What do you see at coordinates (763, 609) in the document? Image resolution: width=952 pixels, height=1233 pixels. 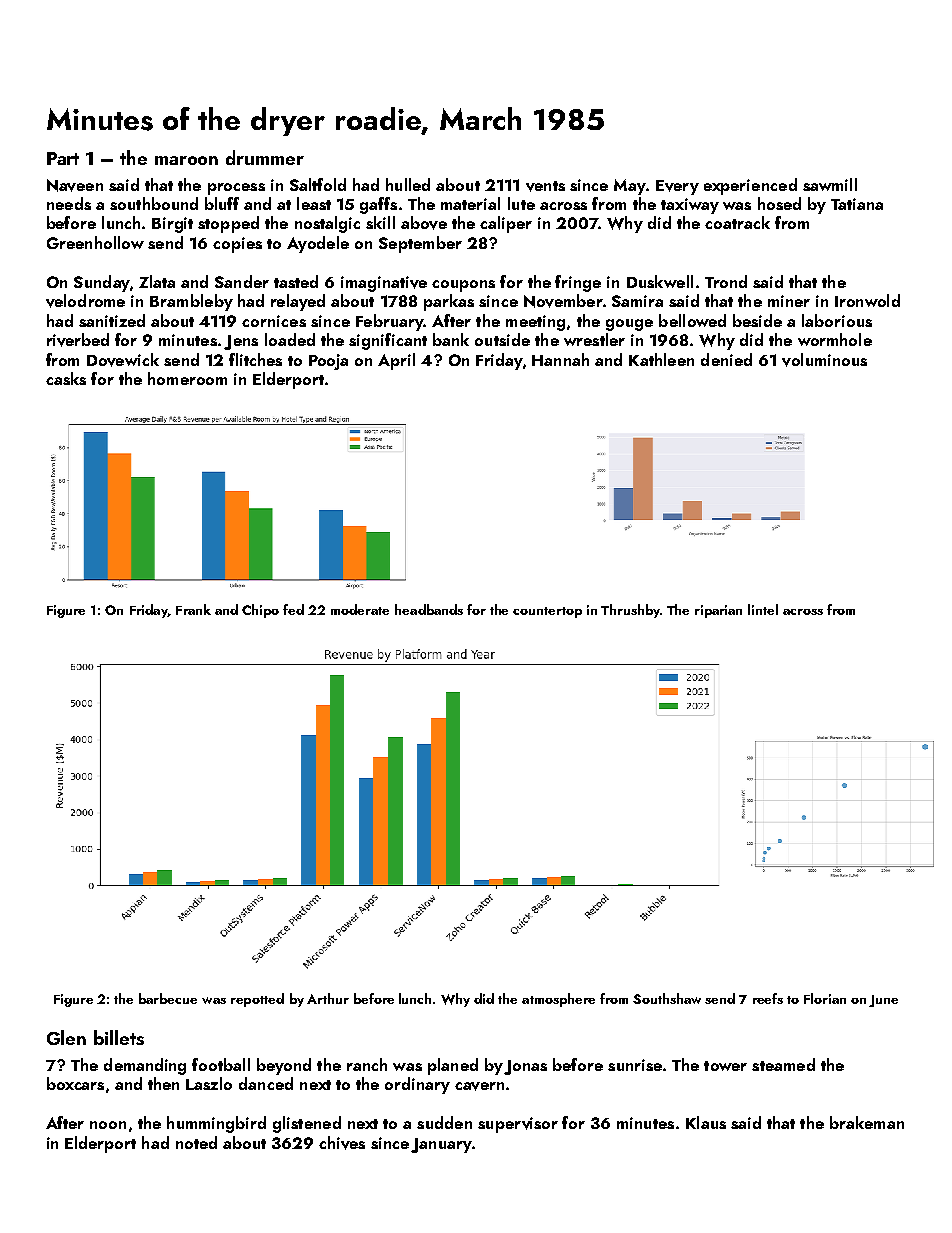 I see `lintel` at bounding box center [763, 609].
